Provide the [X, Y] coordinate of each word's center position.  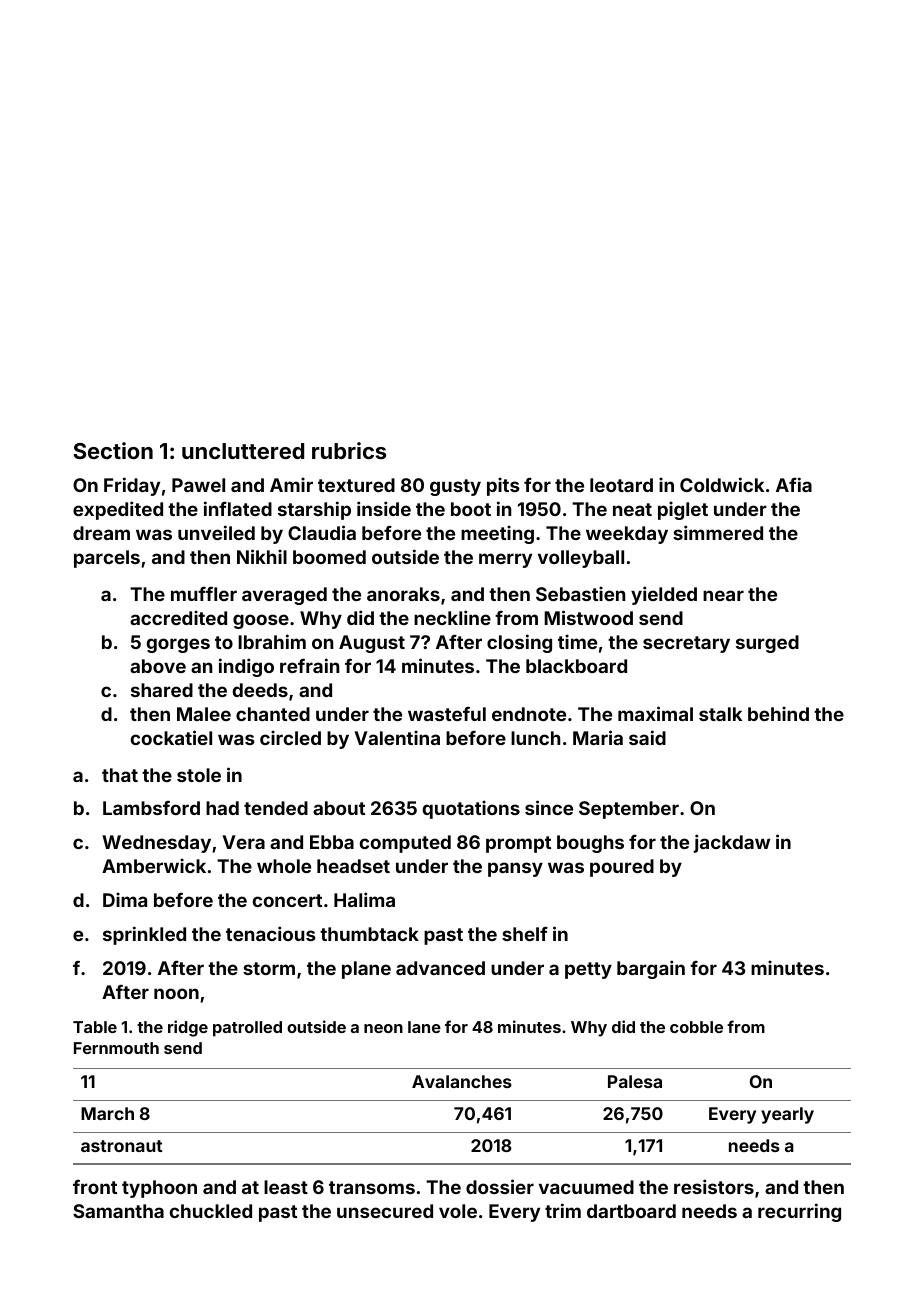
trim [563, 1210]
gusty [455, 487]
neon [383, 1028]
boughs [590, 844]
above [158, 666]
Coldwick [722, 484]
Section [113, 450]
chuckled [211, 1211]
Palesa [635, 1081]
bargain [651, 969]
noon [176, 993]
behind [778, 713]
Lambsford [151, 808]
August [372, 644]
